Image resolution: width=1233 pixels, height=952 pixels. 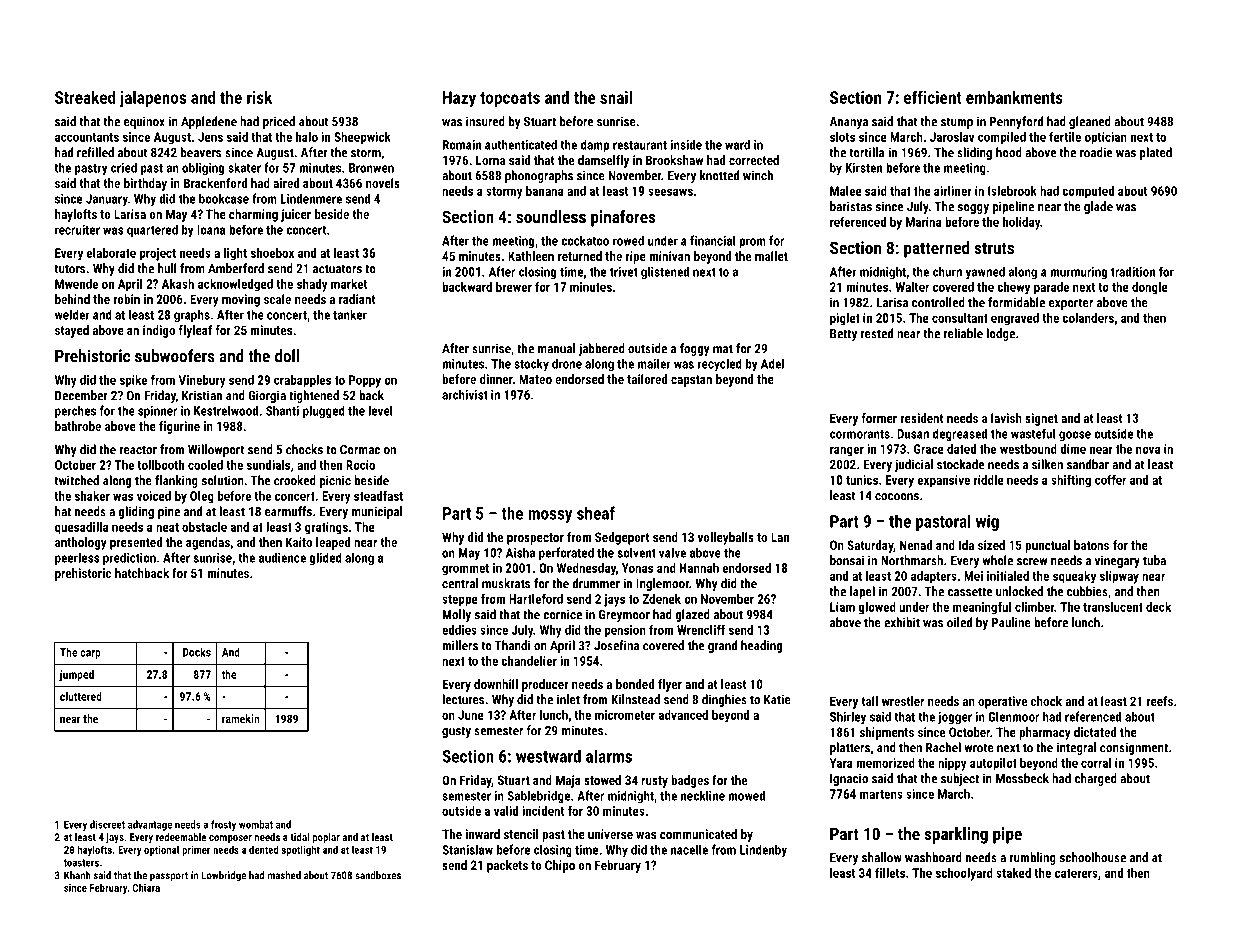 What do you see at coordinates (1076, 873) in the page?
I see `caterers` at bounding box center [1076, 873].
